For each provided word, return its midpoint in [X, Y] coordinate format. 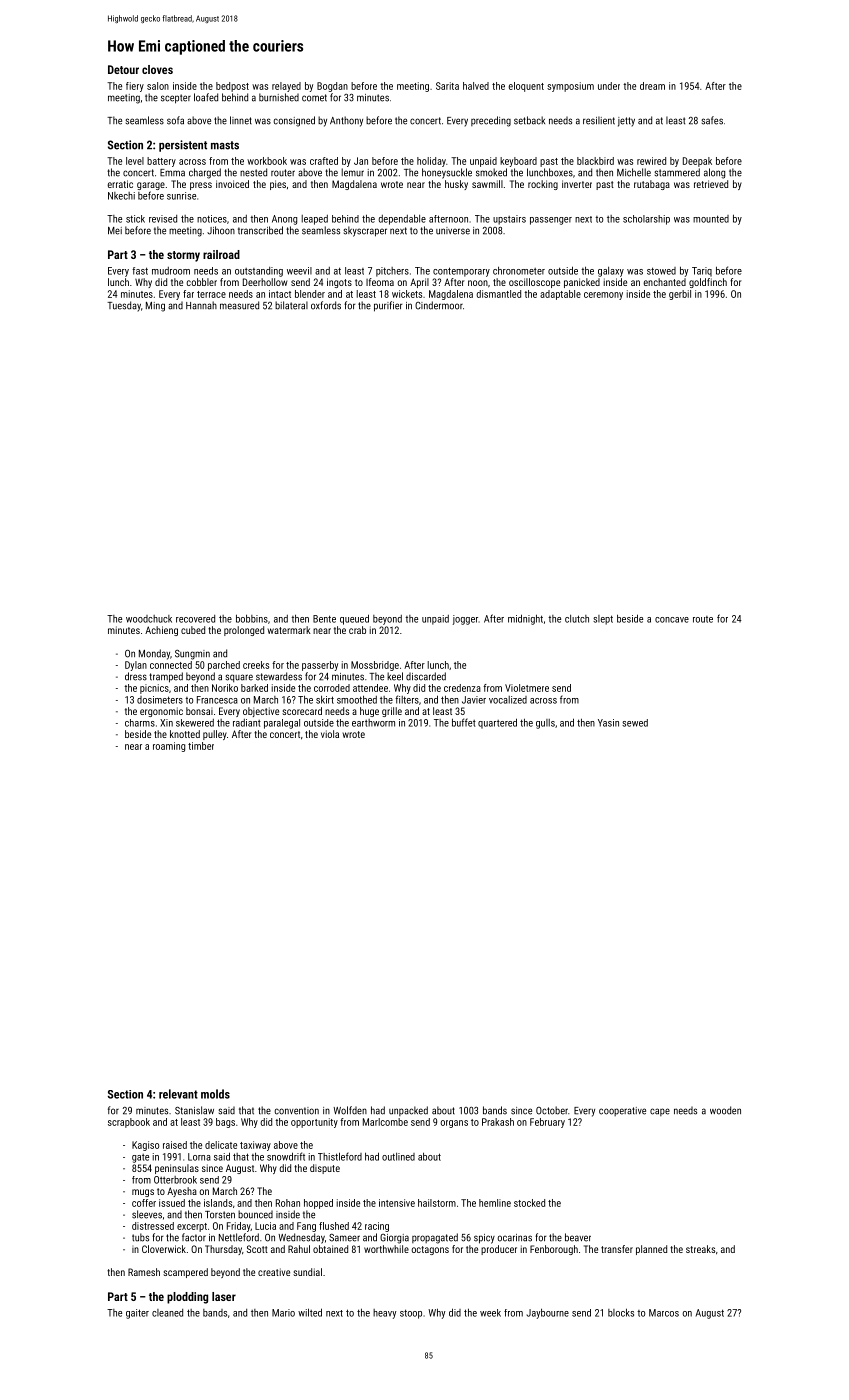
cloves [157, 69]
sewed [635, 723]
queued [354, 619]
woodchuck [149, 619]
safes [712, 120]
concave [672, 620]
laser [224, 1296]
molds [215, 1094]
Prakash [498, 1122]
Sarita [447, 86]
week [490, 1313]
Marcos [664, 1313]
